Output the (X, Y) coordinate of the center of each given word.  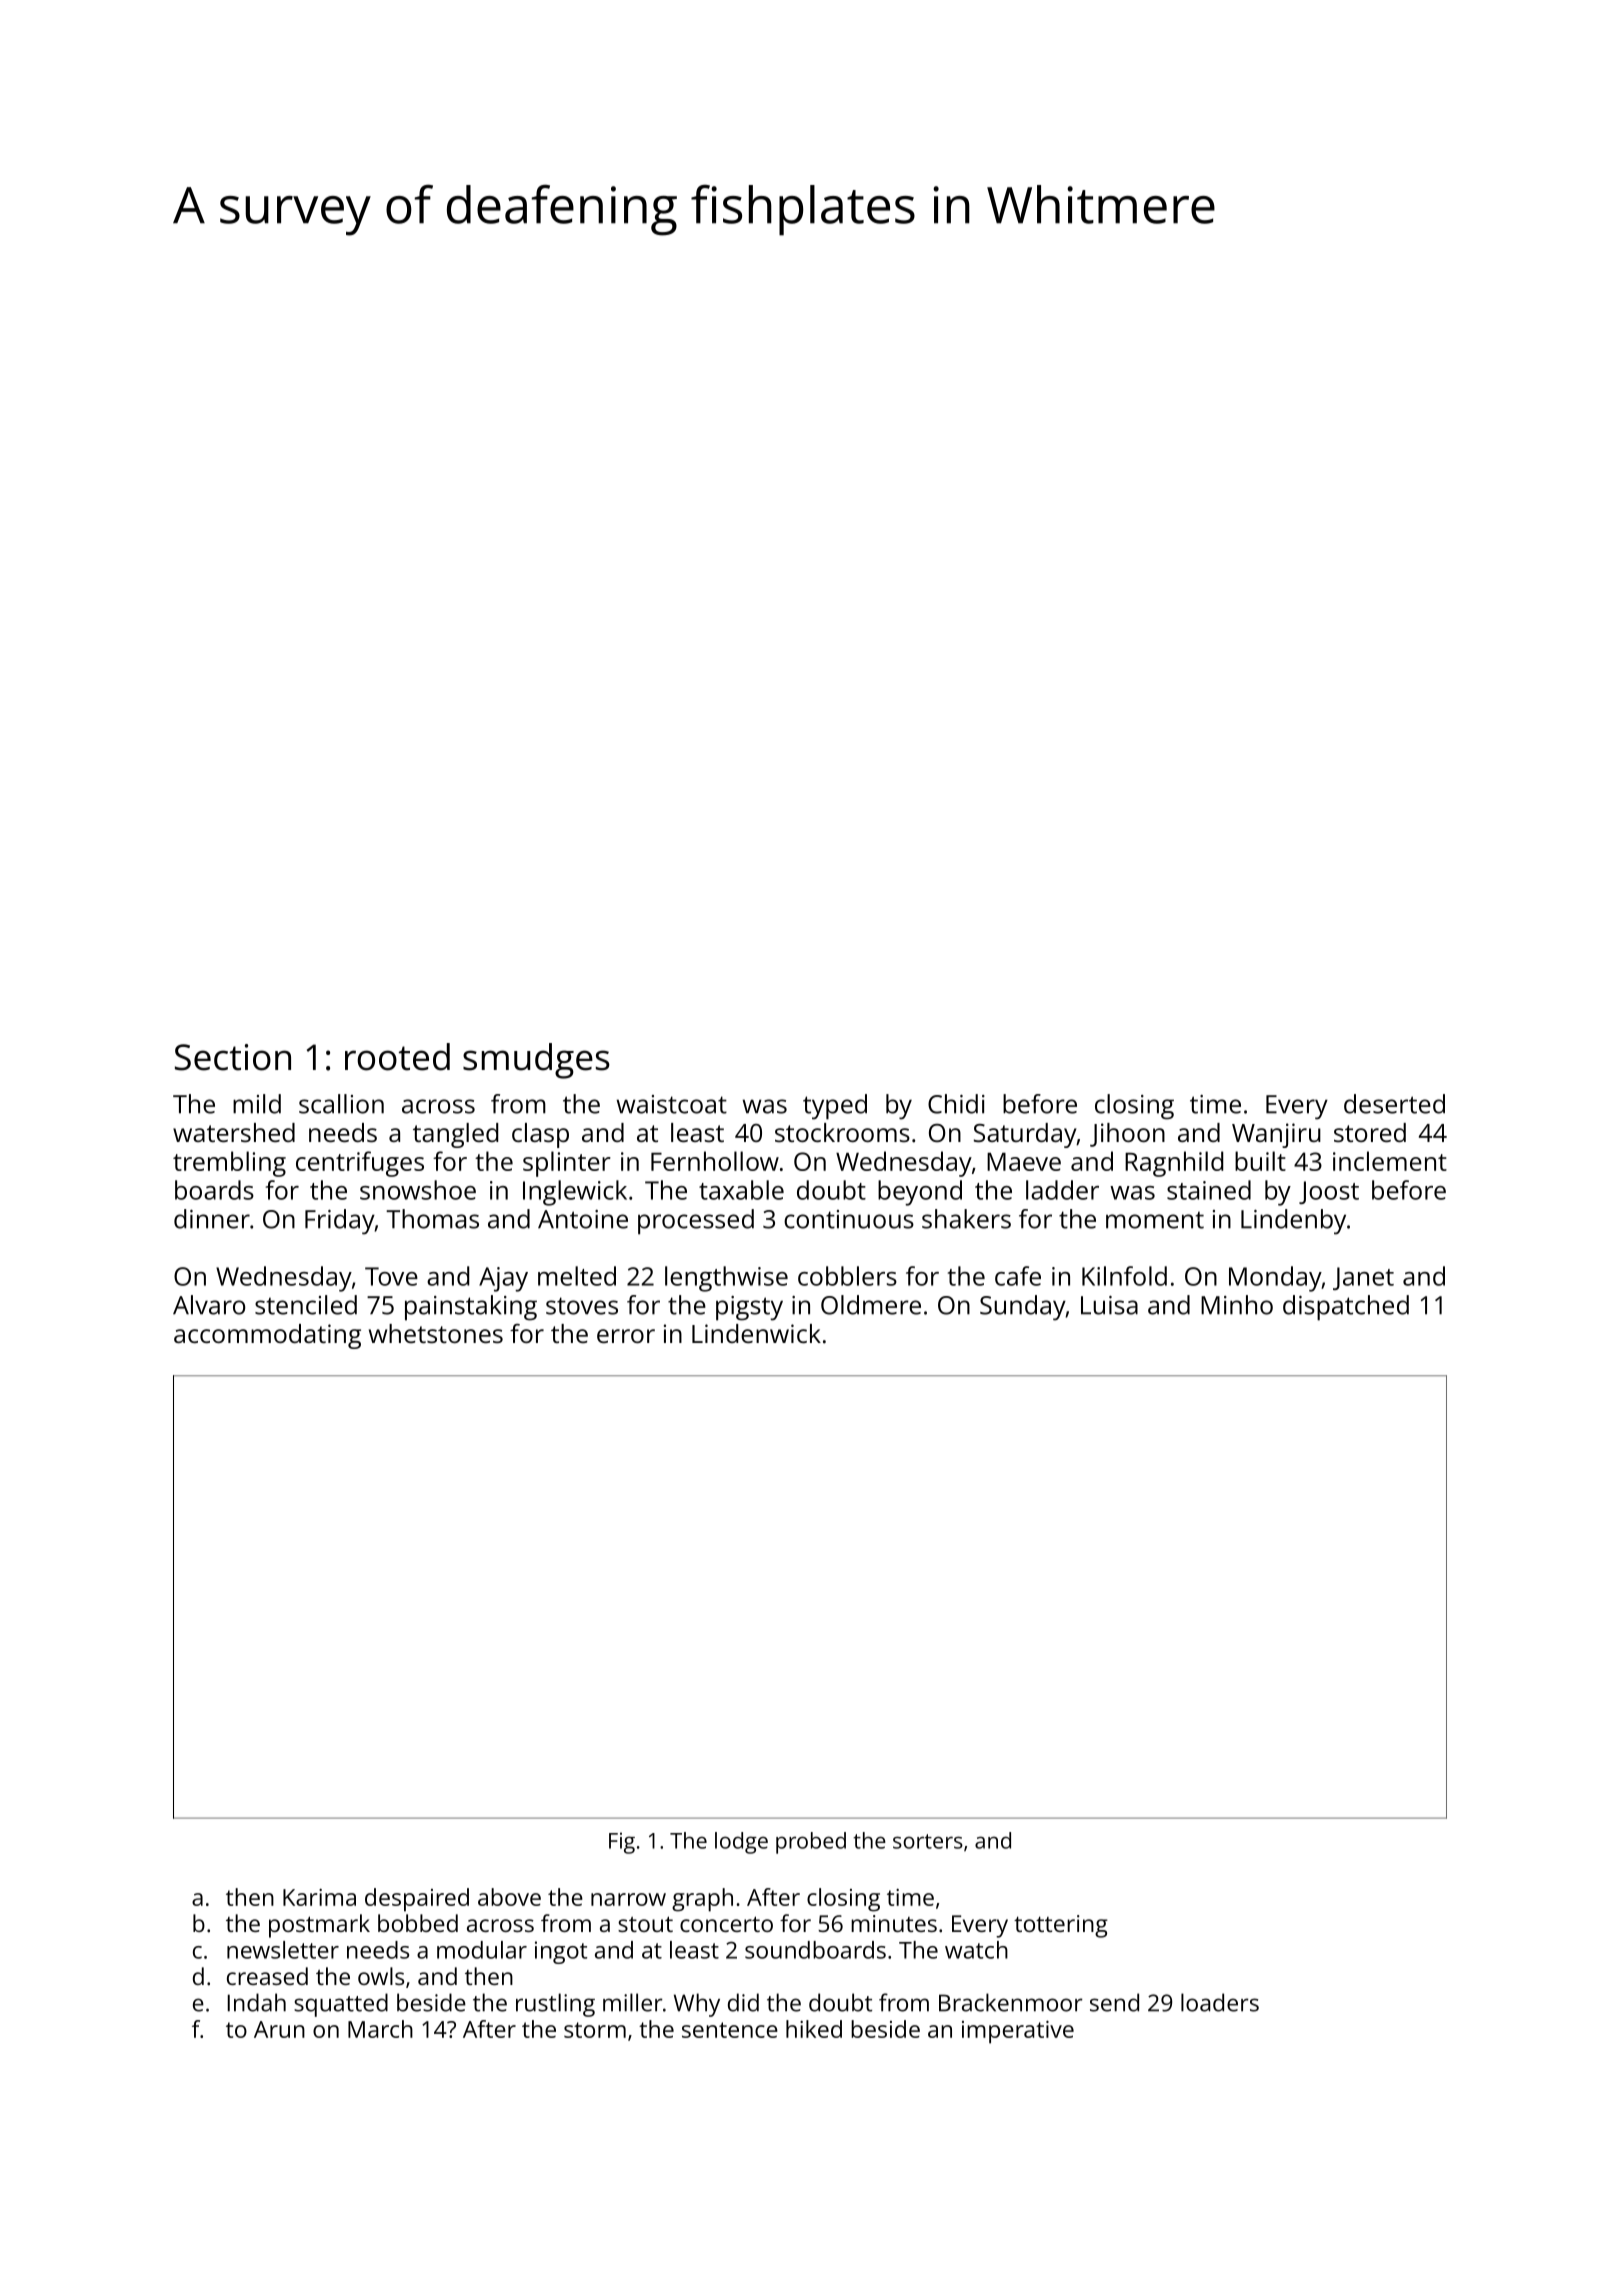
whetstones (436, 1333)
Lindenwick (756, 1333)
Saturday (1025, 1135)
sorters (928, 1841)
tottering (1061, 1926)
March (380, 2029)
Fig (622, 1843)
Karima (319, 1897)
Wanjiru (1276, 1135)
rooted (397, 1057)
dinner (212, 1219)
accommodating (267, 1336)
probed (811, 1843)
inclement (1390, 1161)
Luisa (1109, 1305)
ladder (1062, 1190)
